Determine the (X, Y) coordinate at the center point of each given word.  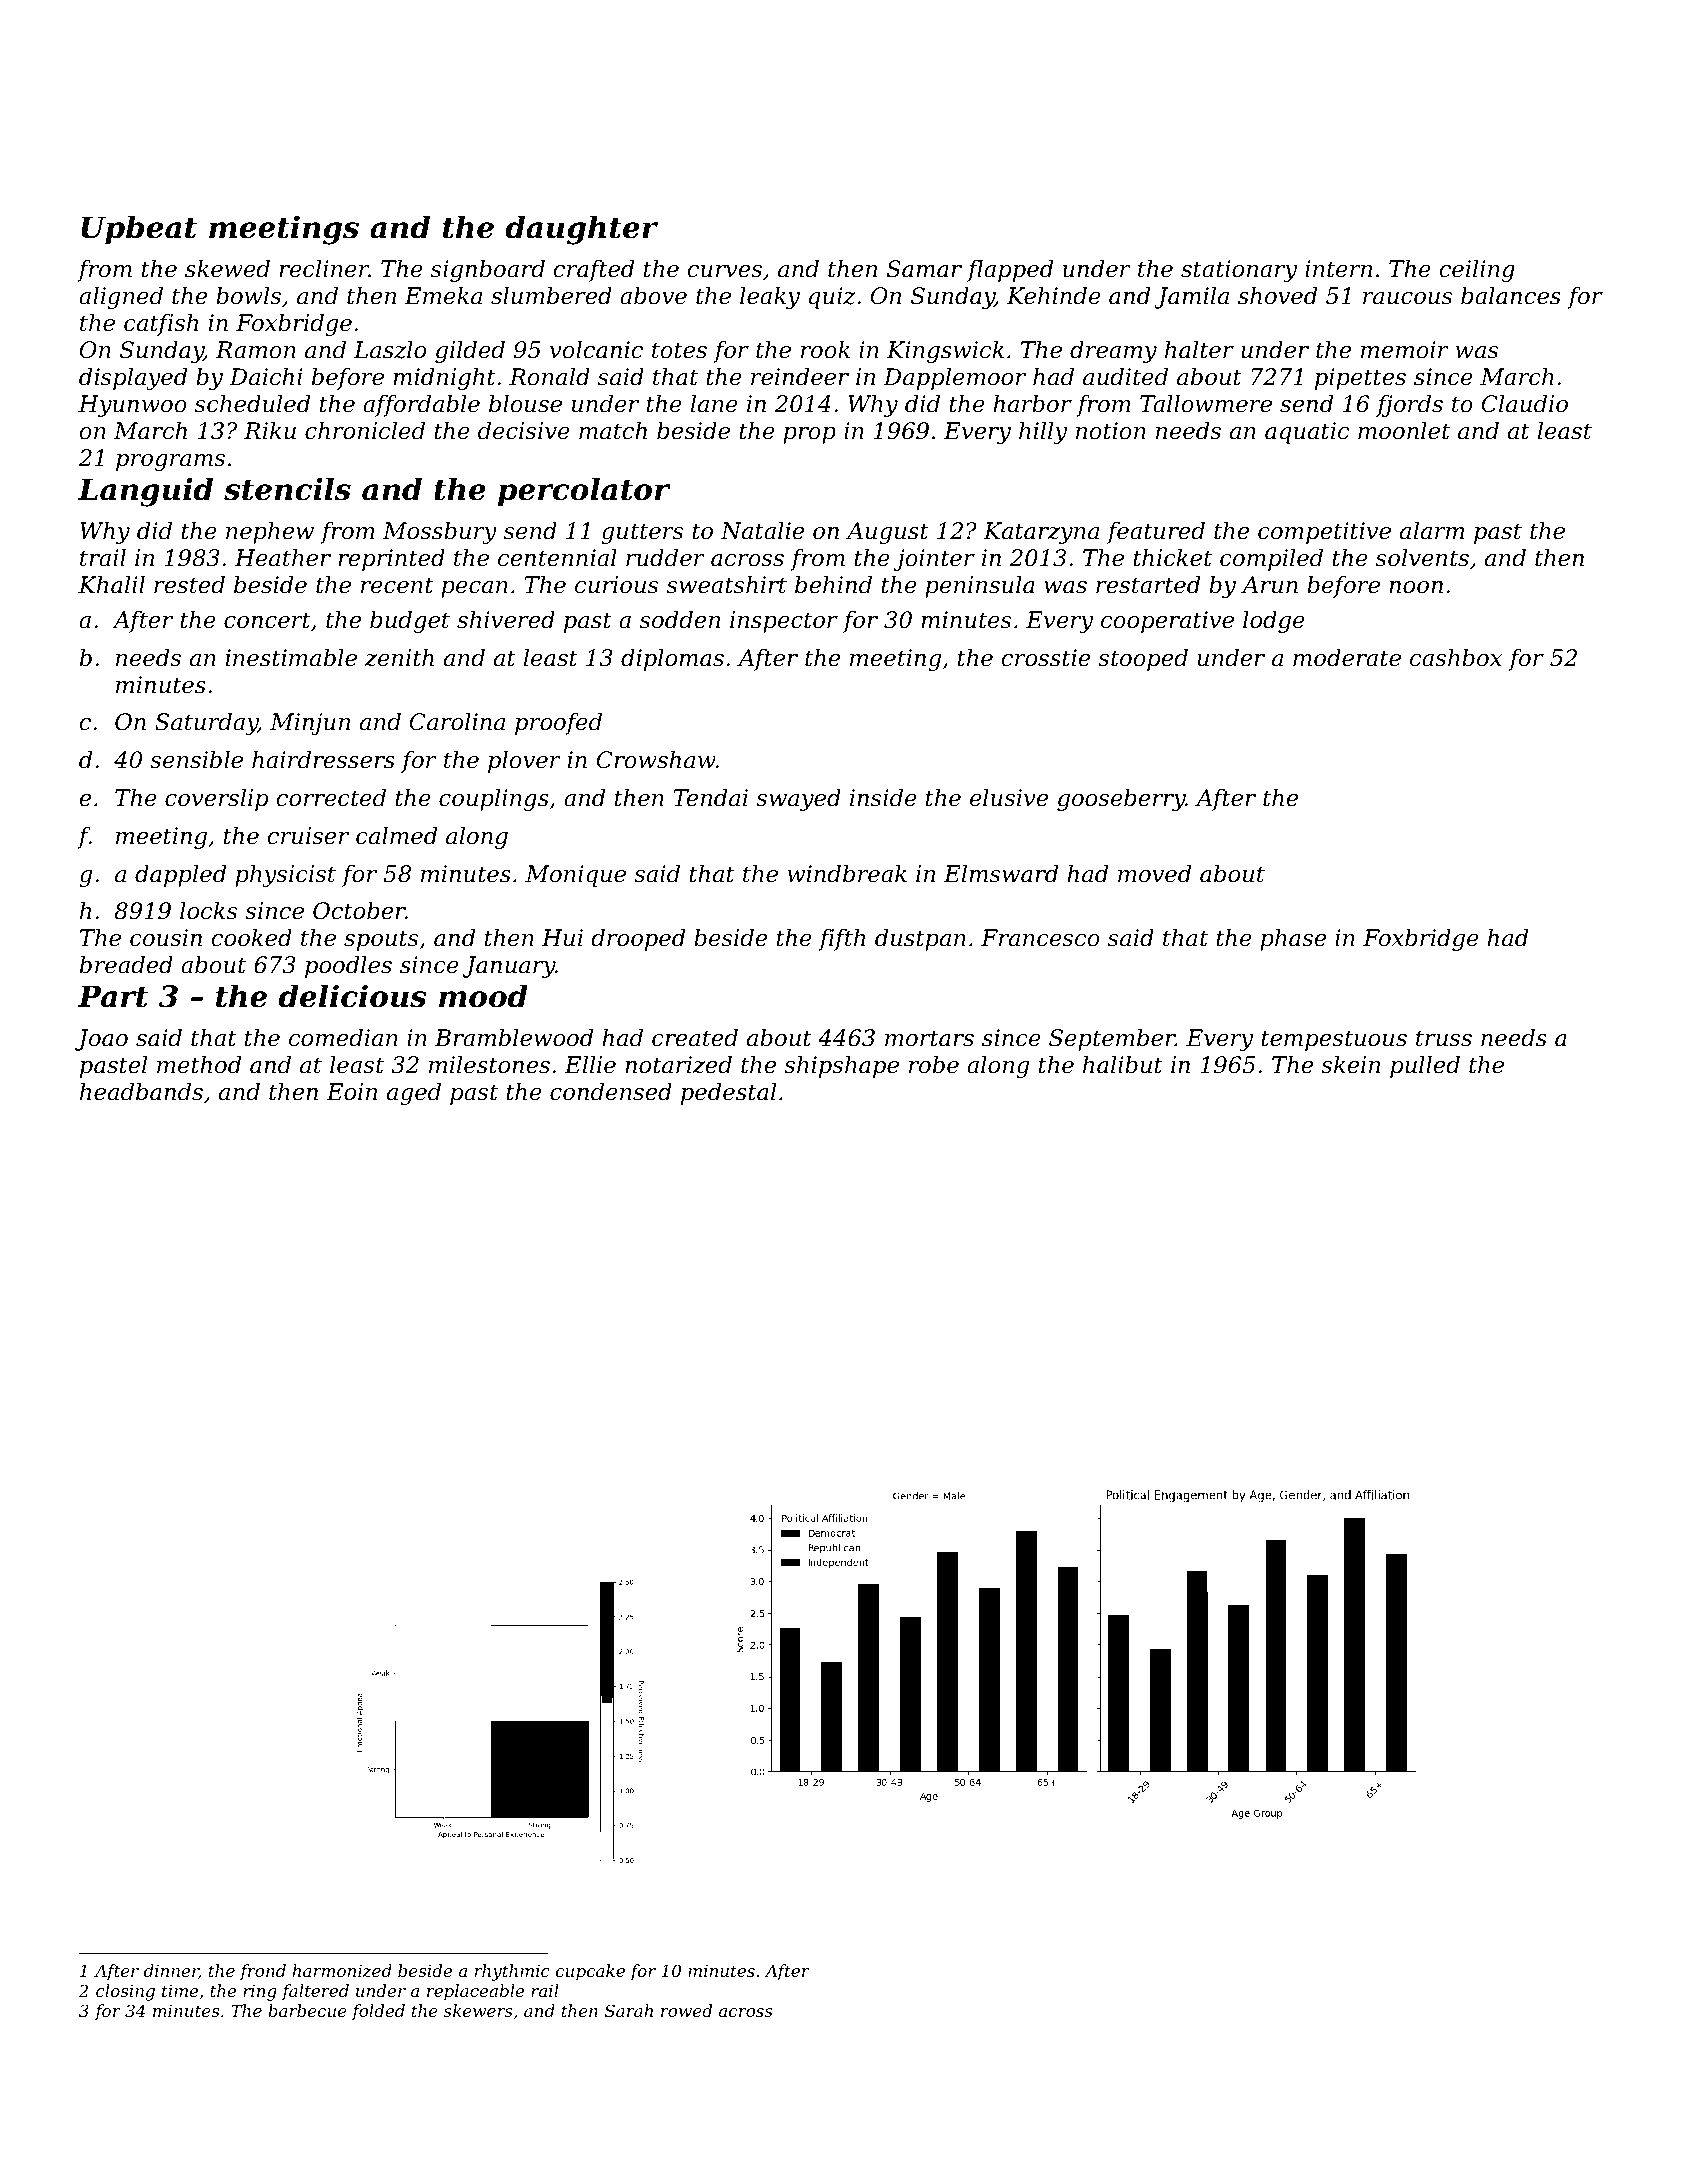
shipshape (841, 1067)
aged (414, 1094)
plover (524, 762)
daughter (581, 230)
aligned (121, 298)
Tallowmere (1206, 404)
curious (616, 585)
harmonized (342, 1971)
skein (1350, 1065)
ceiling (1477, 271)
